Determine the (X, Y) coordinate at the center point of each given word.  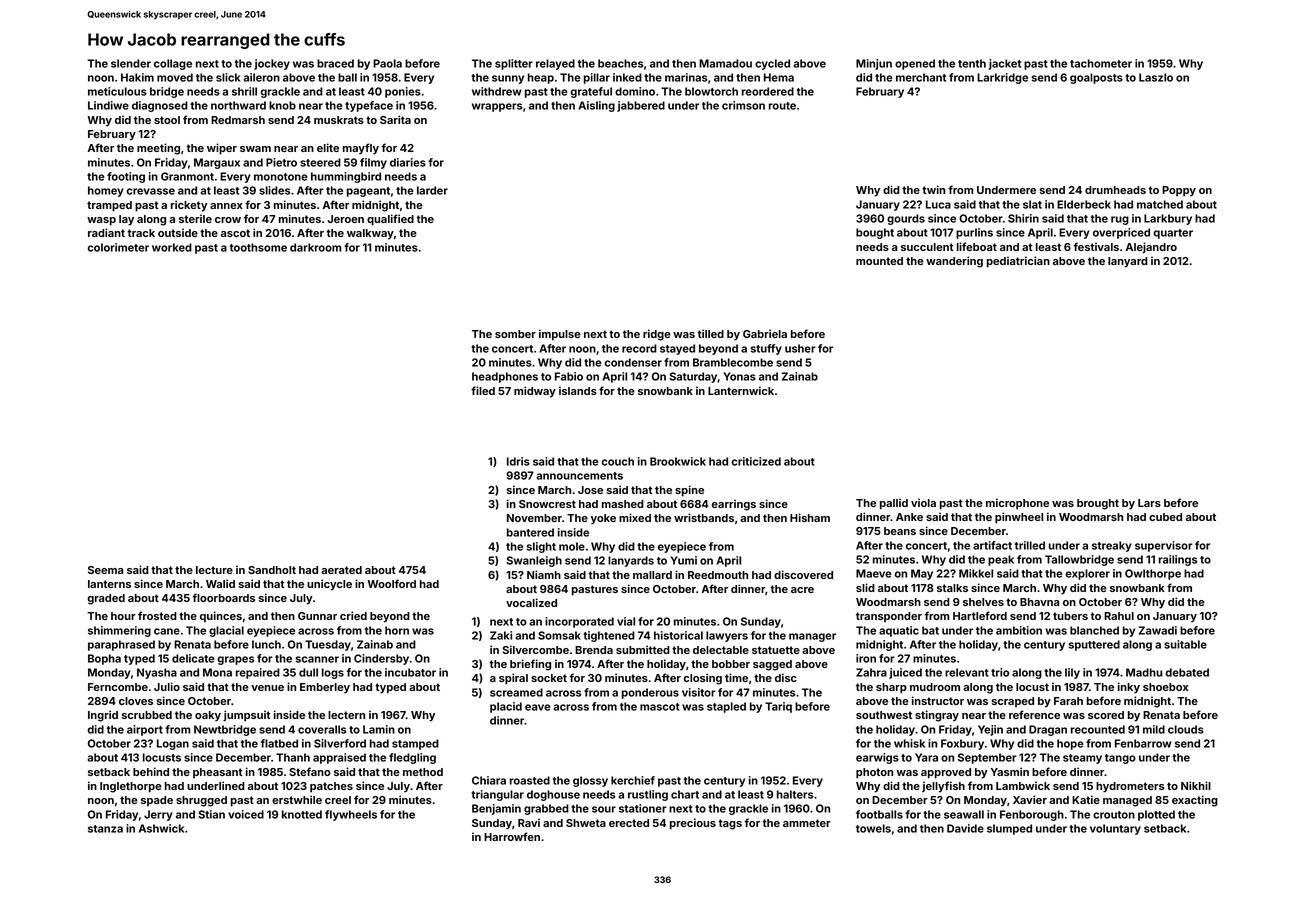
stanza (105, 829)
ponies (403, 92)
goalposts (1096, 78)
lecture (214, 570)
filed (483, 390)
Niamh (544, 574)
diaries (408, 162)
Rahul (1119, 616)
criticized (756, 461)
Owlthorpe (1153, 574)
